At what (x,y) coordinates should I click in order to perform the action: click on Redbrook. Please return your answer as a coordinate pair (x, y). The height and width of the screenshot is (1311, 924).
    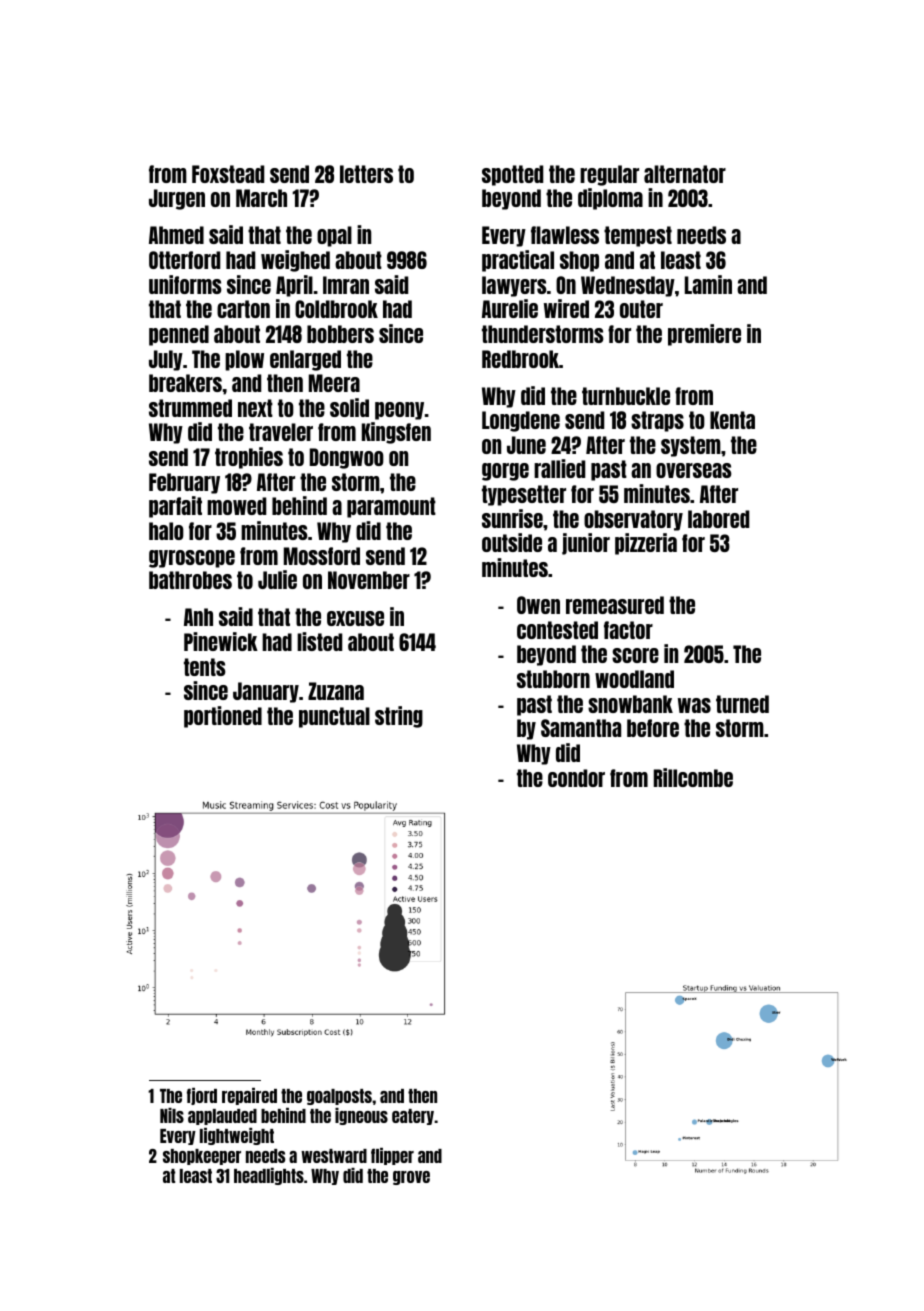
    Looking at the image, I should click on (520, 359).
